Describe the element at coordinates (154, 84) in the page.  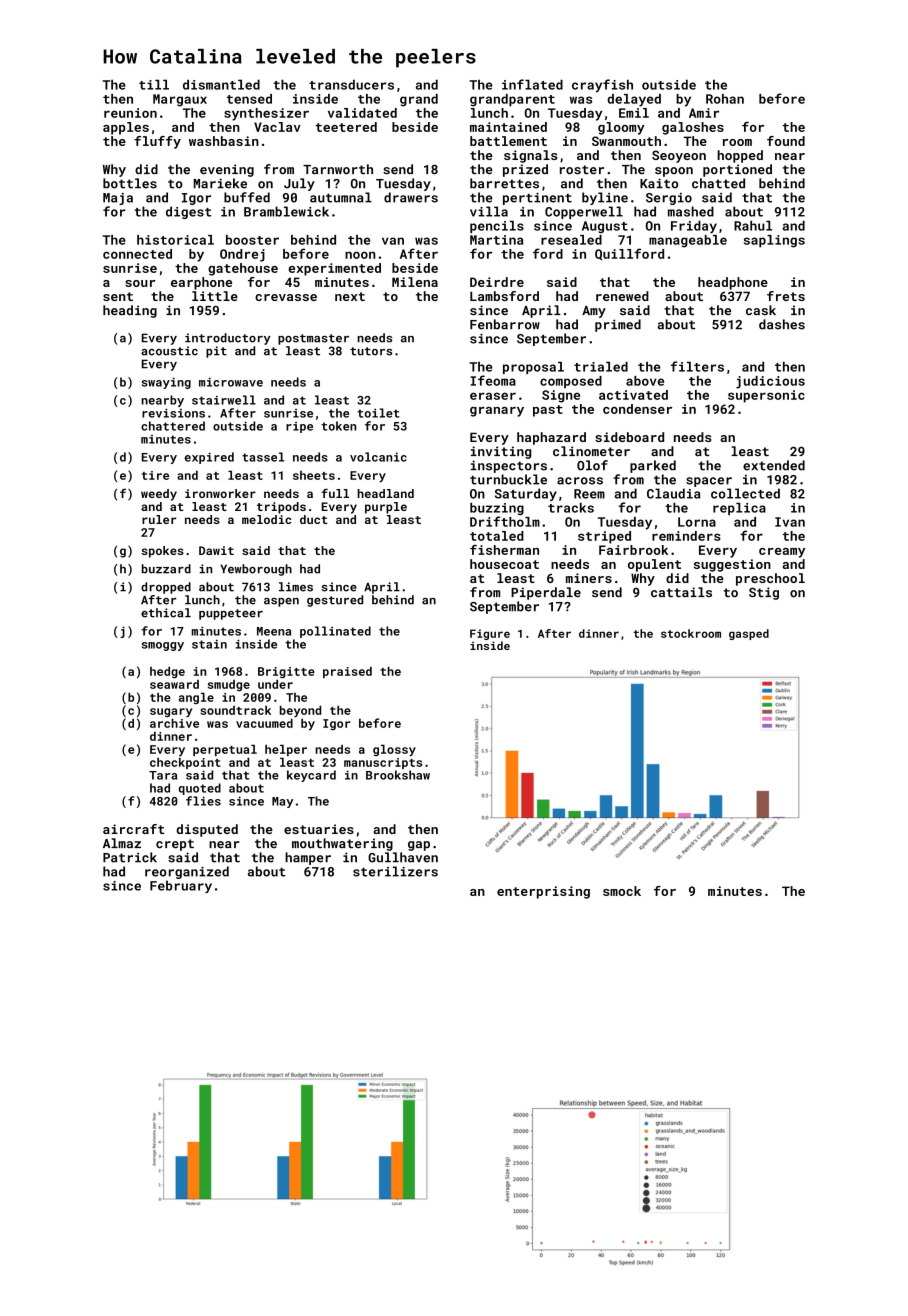
I see `till` at that location.
